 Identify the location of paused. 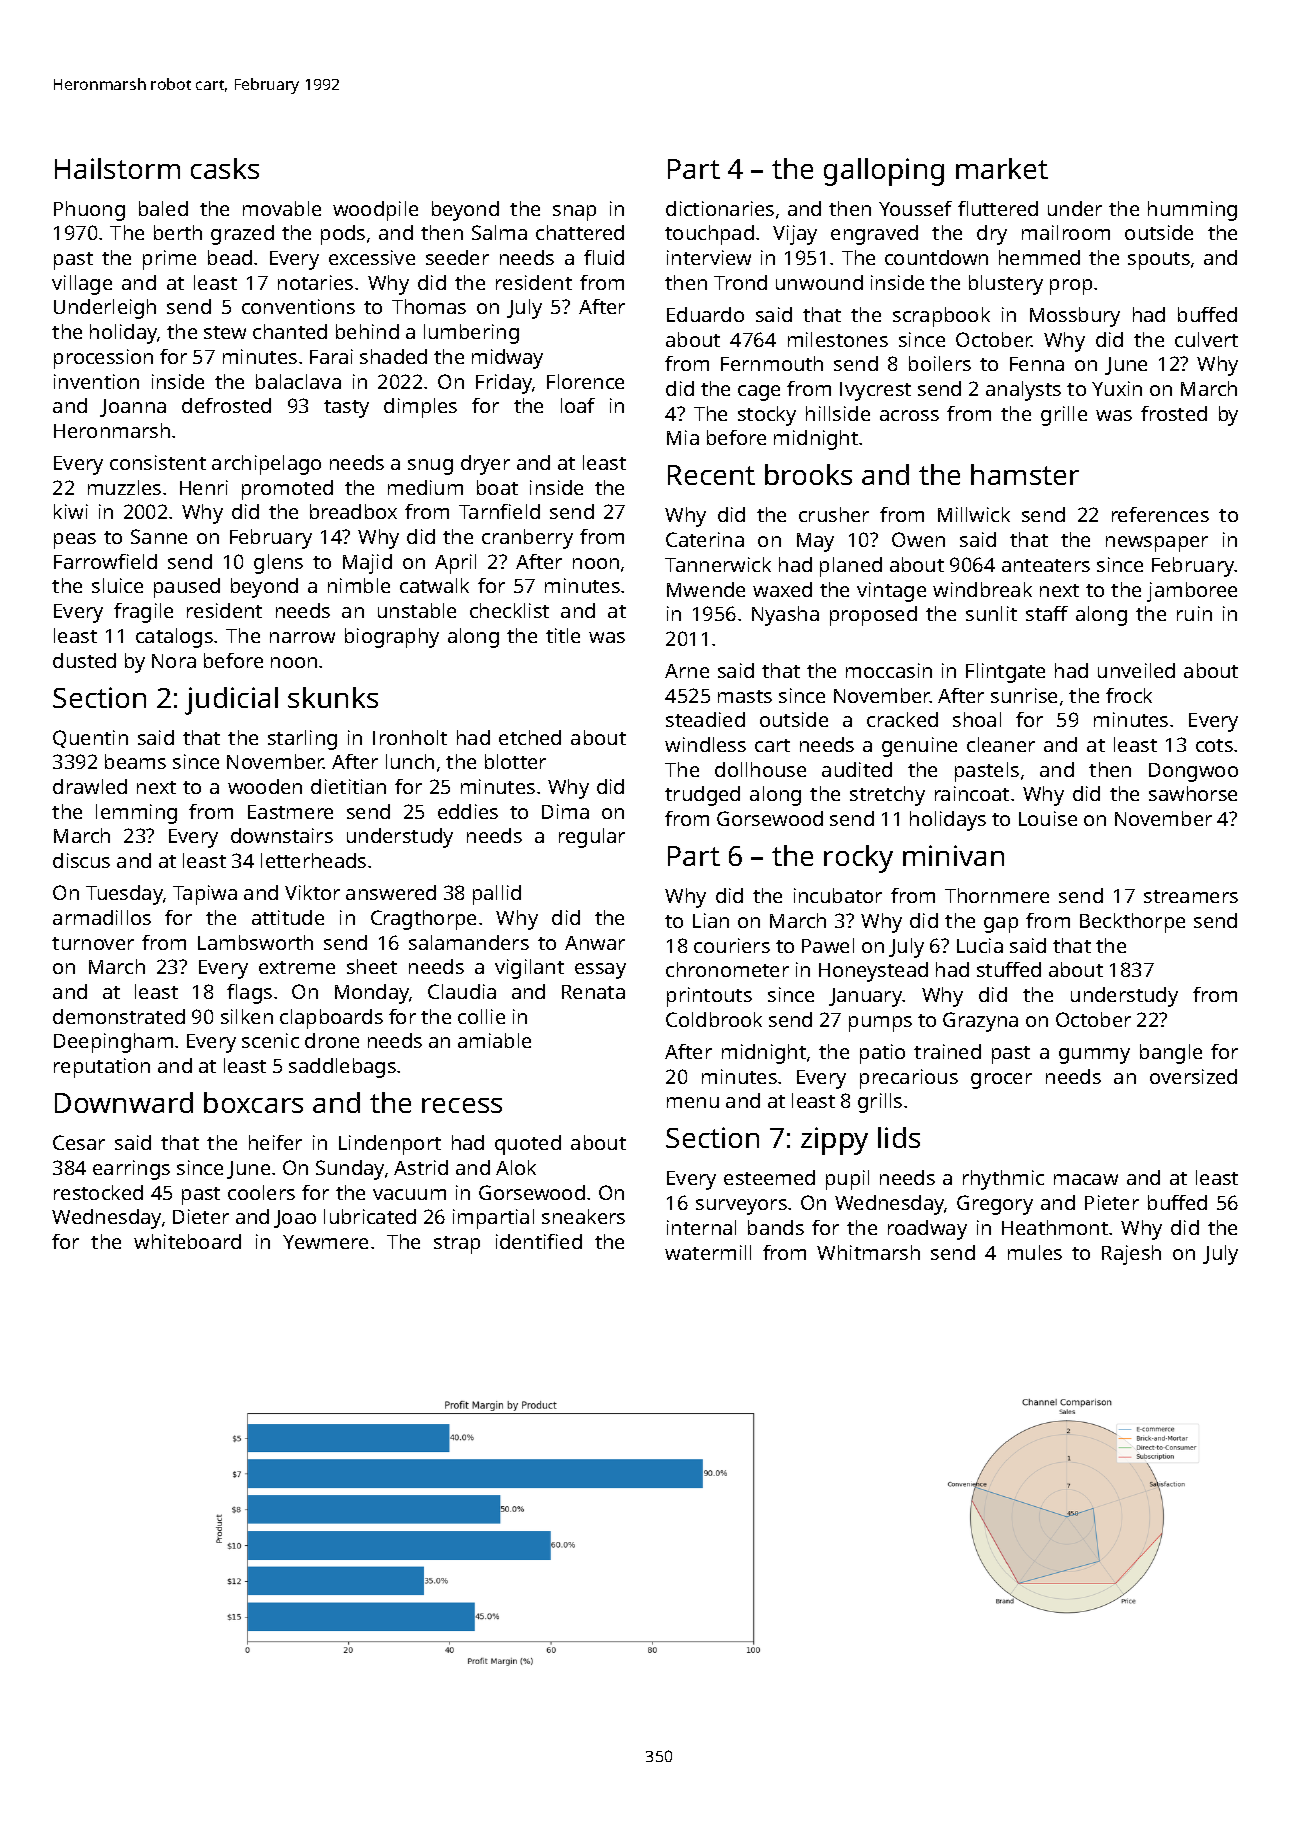
(187, 588).
